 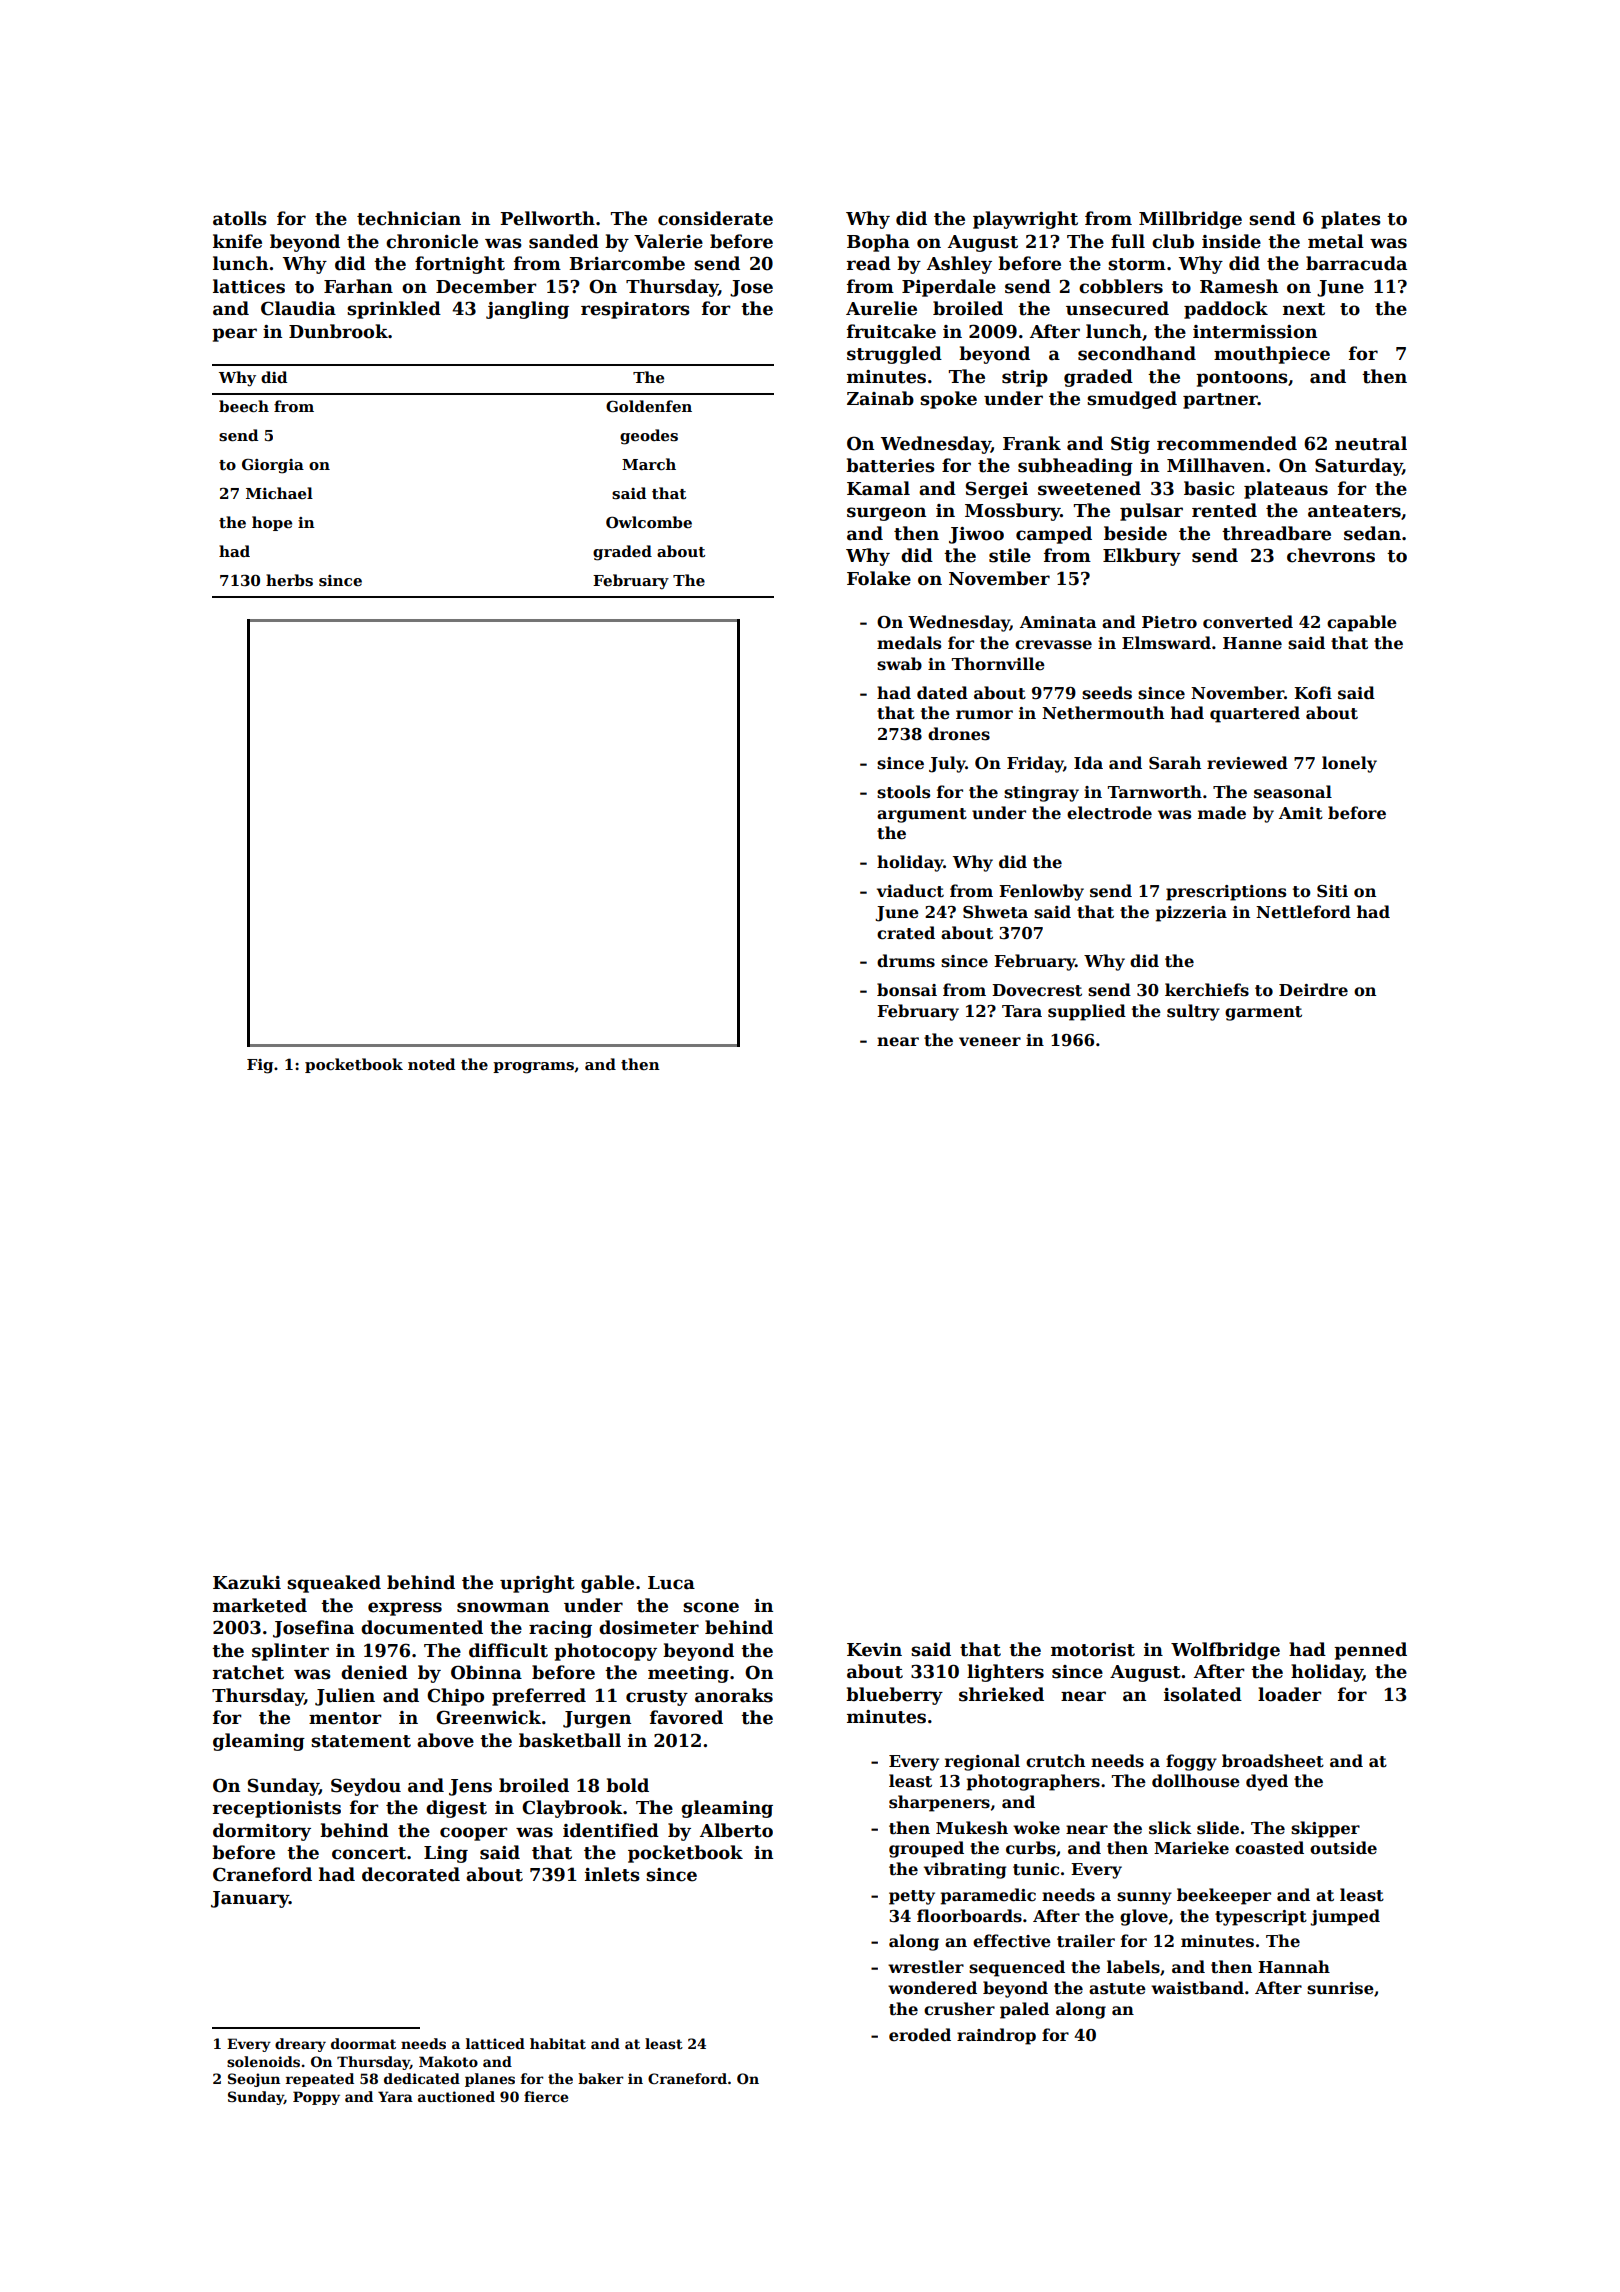 I want to click on dreary, so click(x=300, y=2045).
